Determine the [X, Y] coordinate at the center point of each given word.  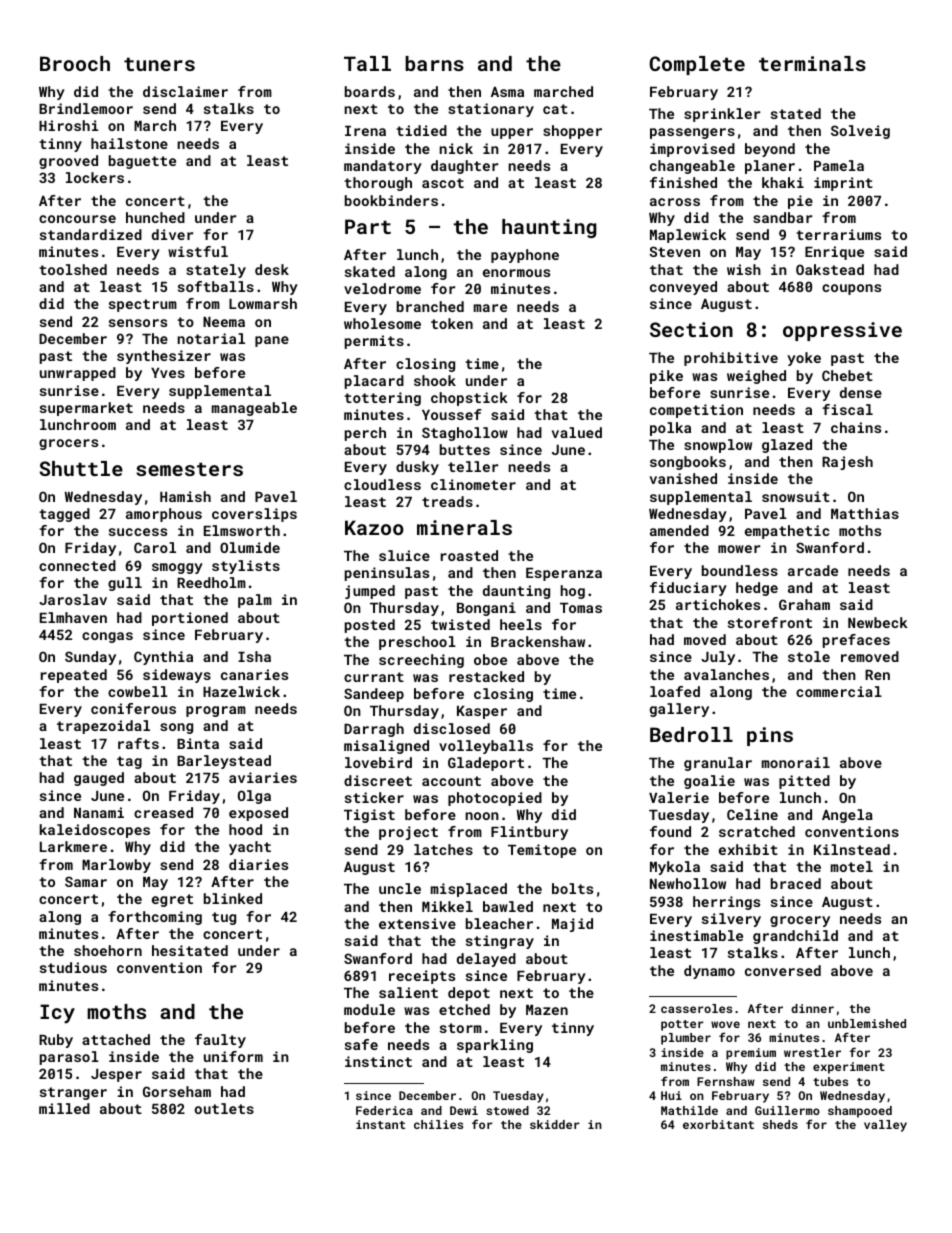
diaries [258, 864]
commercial [839, 691]
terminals [812, 63]
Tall [367, 63]
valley [885, 1126]
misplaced [469, 890]
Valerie [679, 797]
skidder [554, 1124]
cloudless [382, 484]
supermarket [86, 409]
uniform [233, 1056]
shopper [572, 132]
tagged [64, 515]
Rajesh [847, 463]
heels [521, 624]
